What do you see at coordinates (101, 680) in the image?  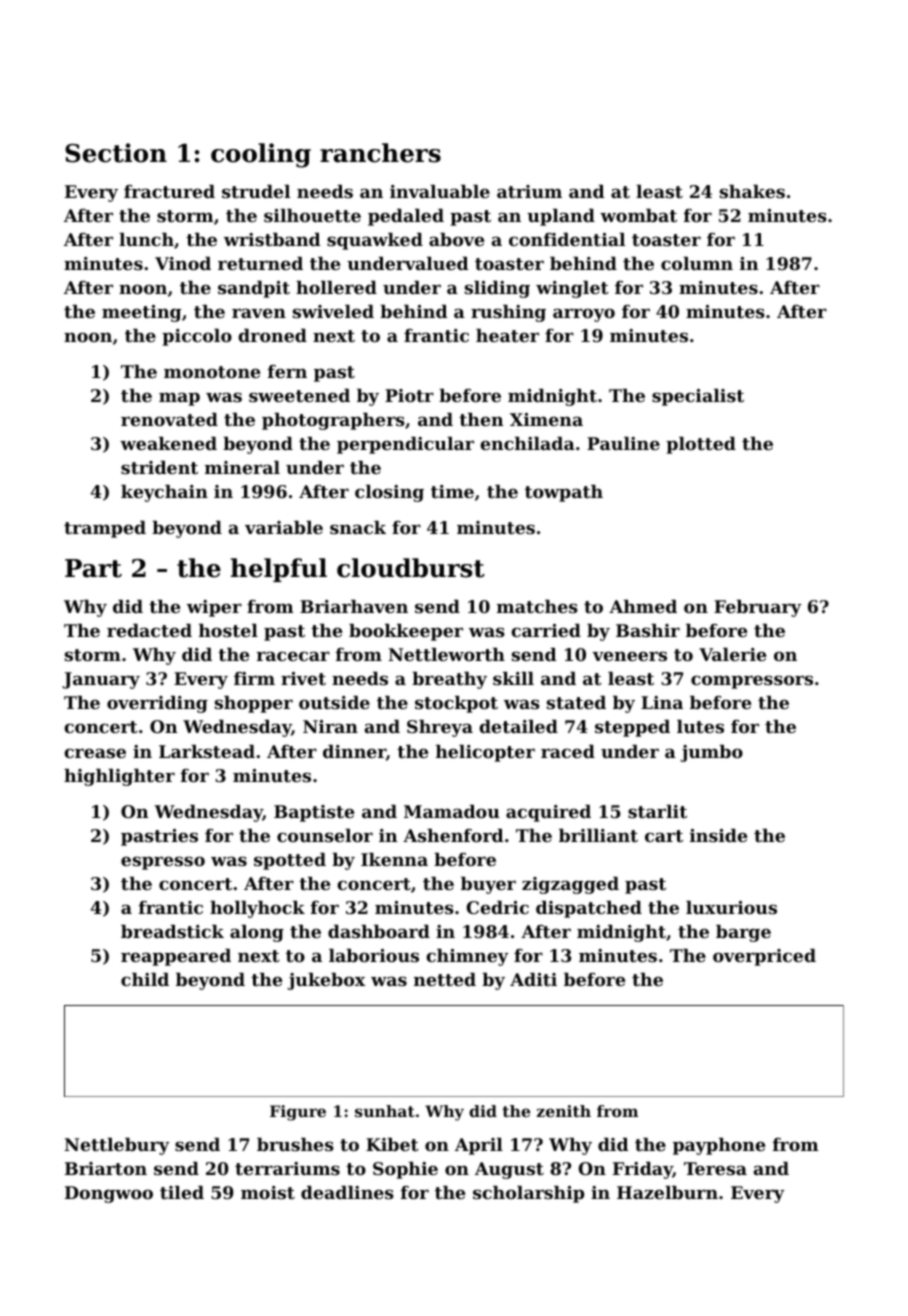 I see `January` at bounding box center [101, 680].
